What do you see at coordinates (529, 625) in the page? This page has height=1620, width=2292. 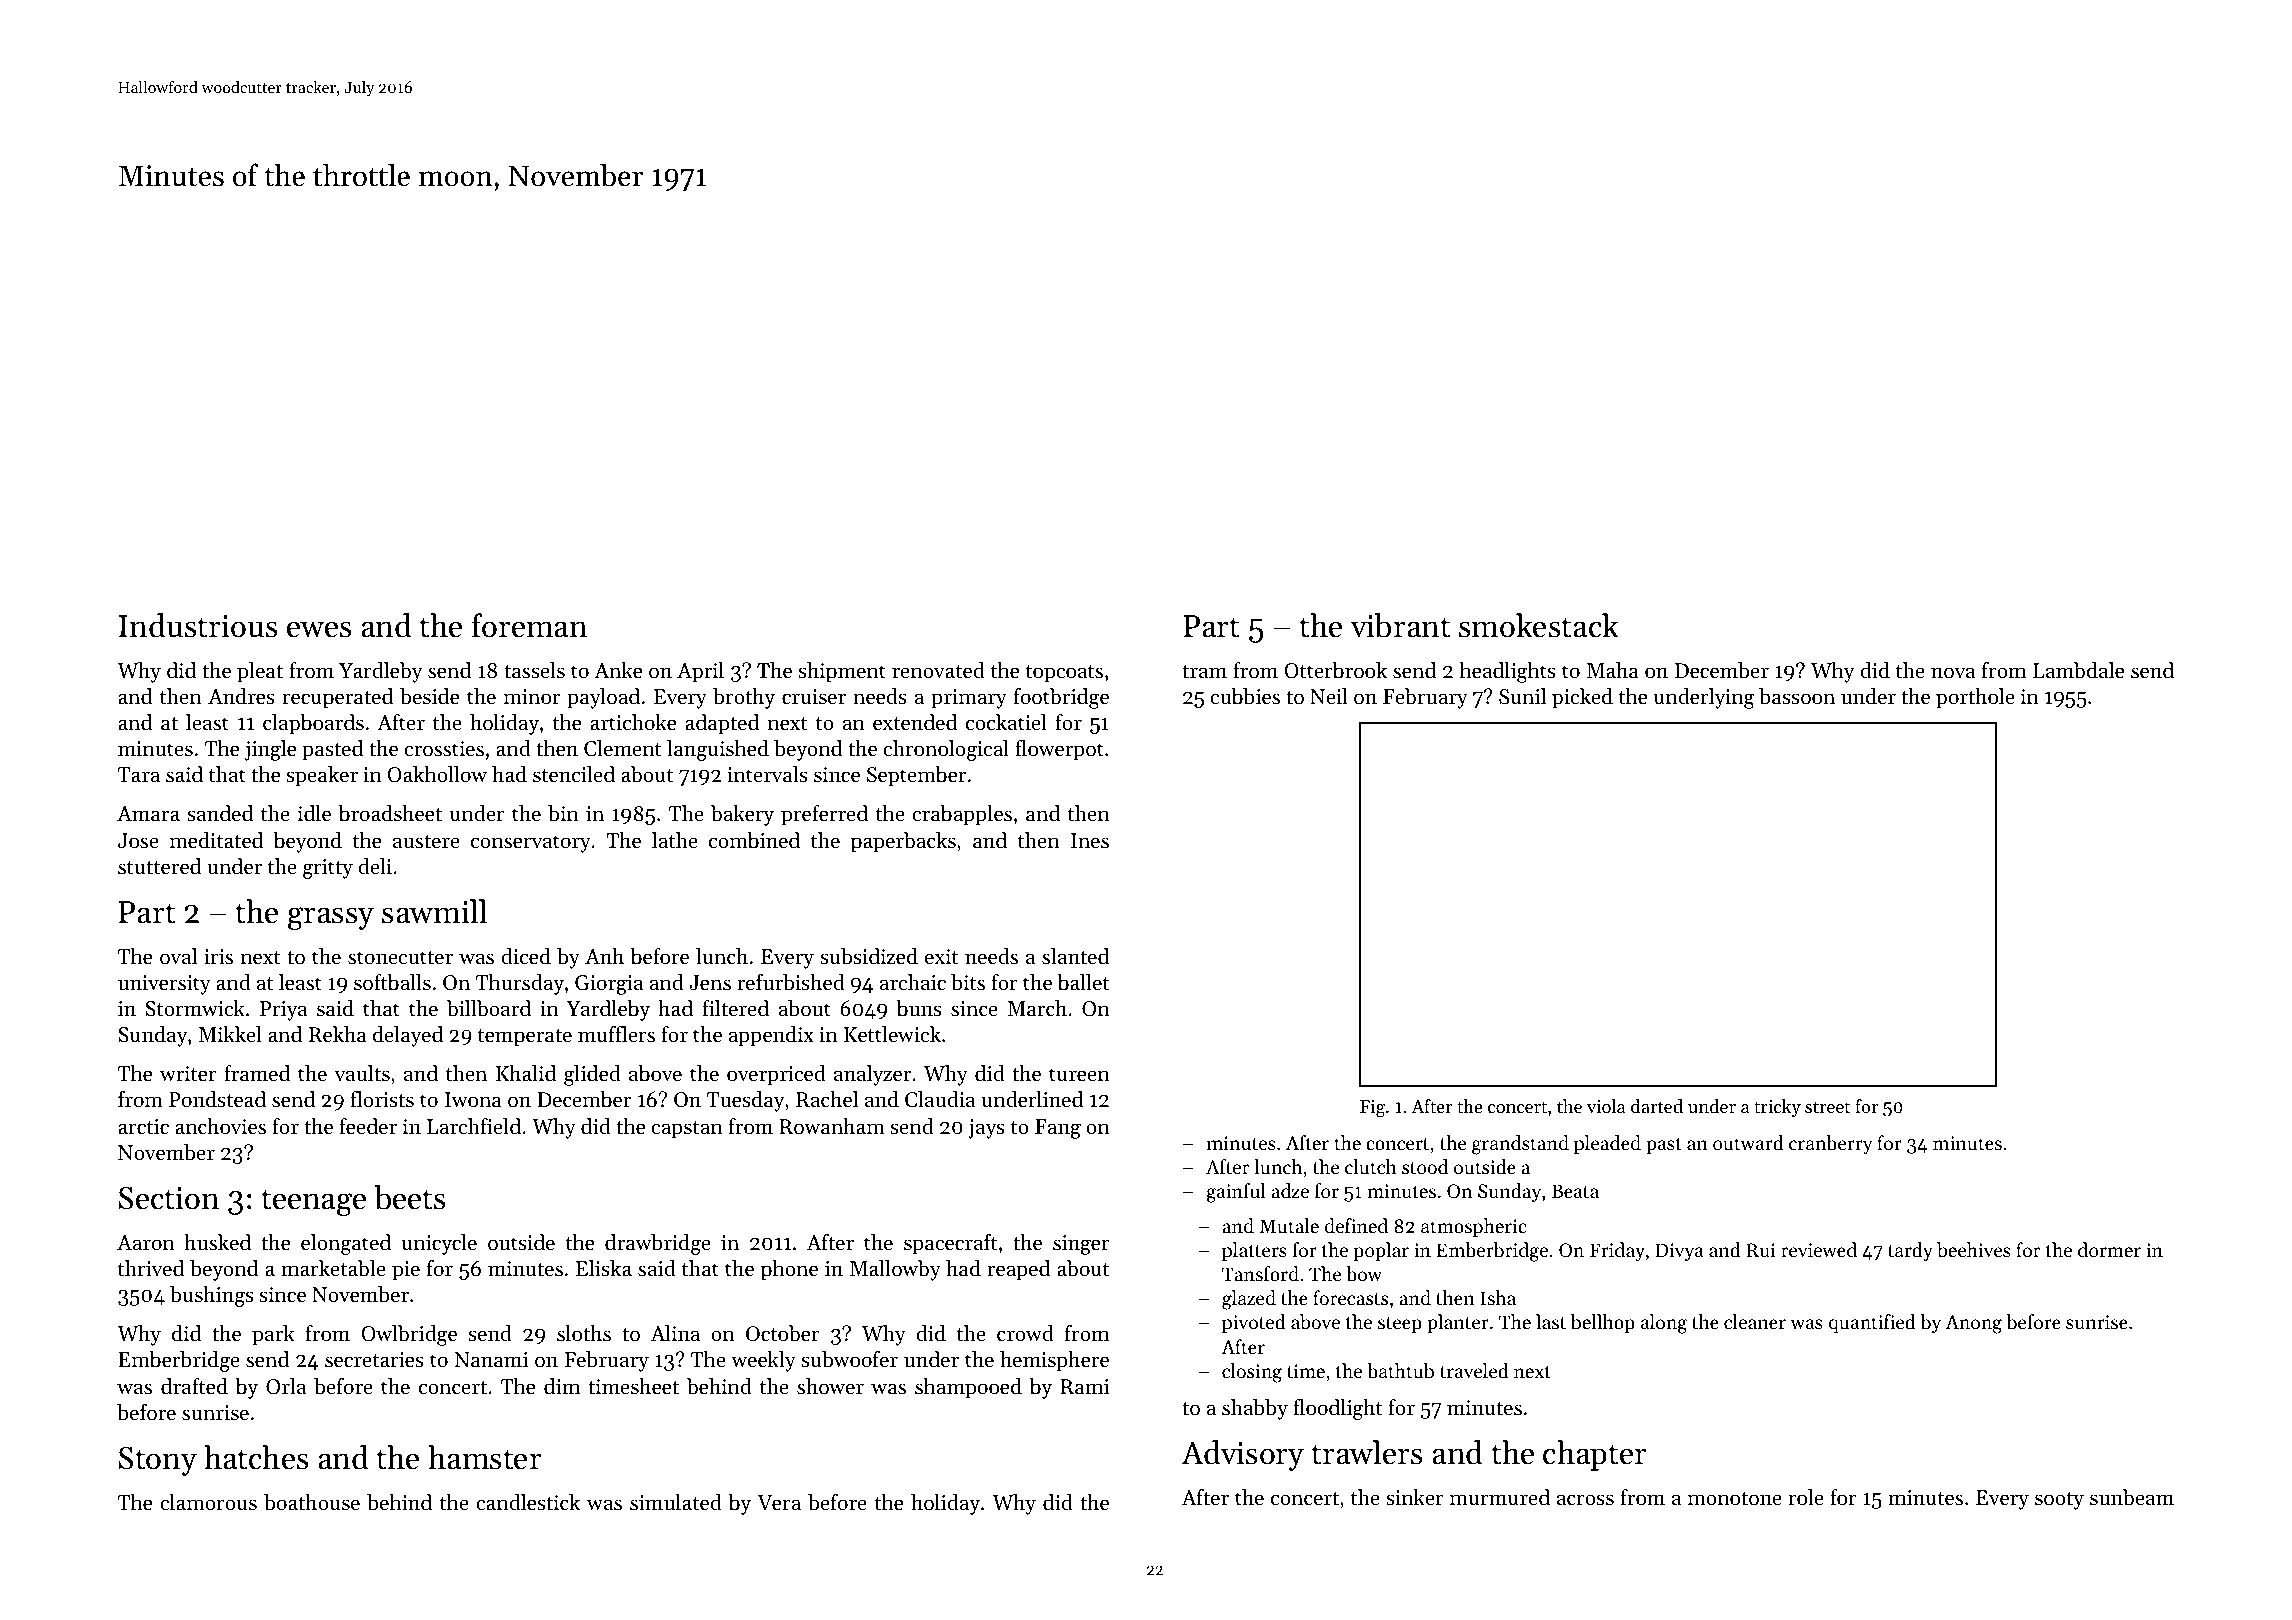 I see `foreman` at bounding box center [529, 625].
